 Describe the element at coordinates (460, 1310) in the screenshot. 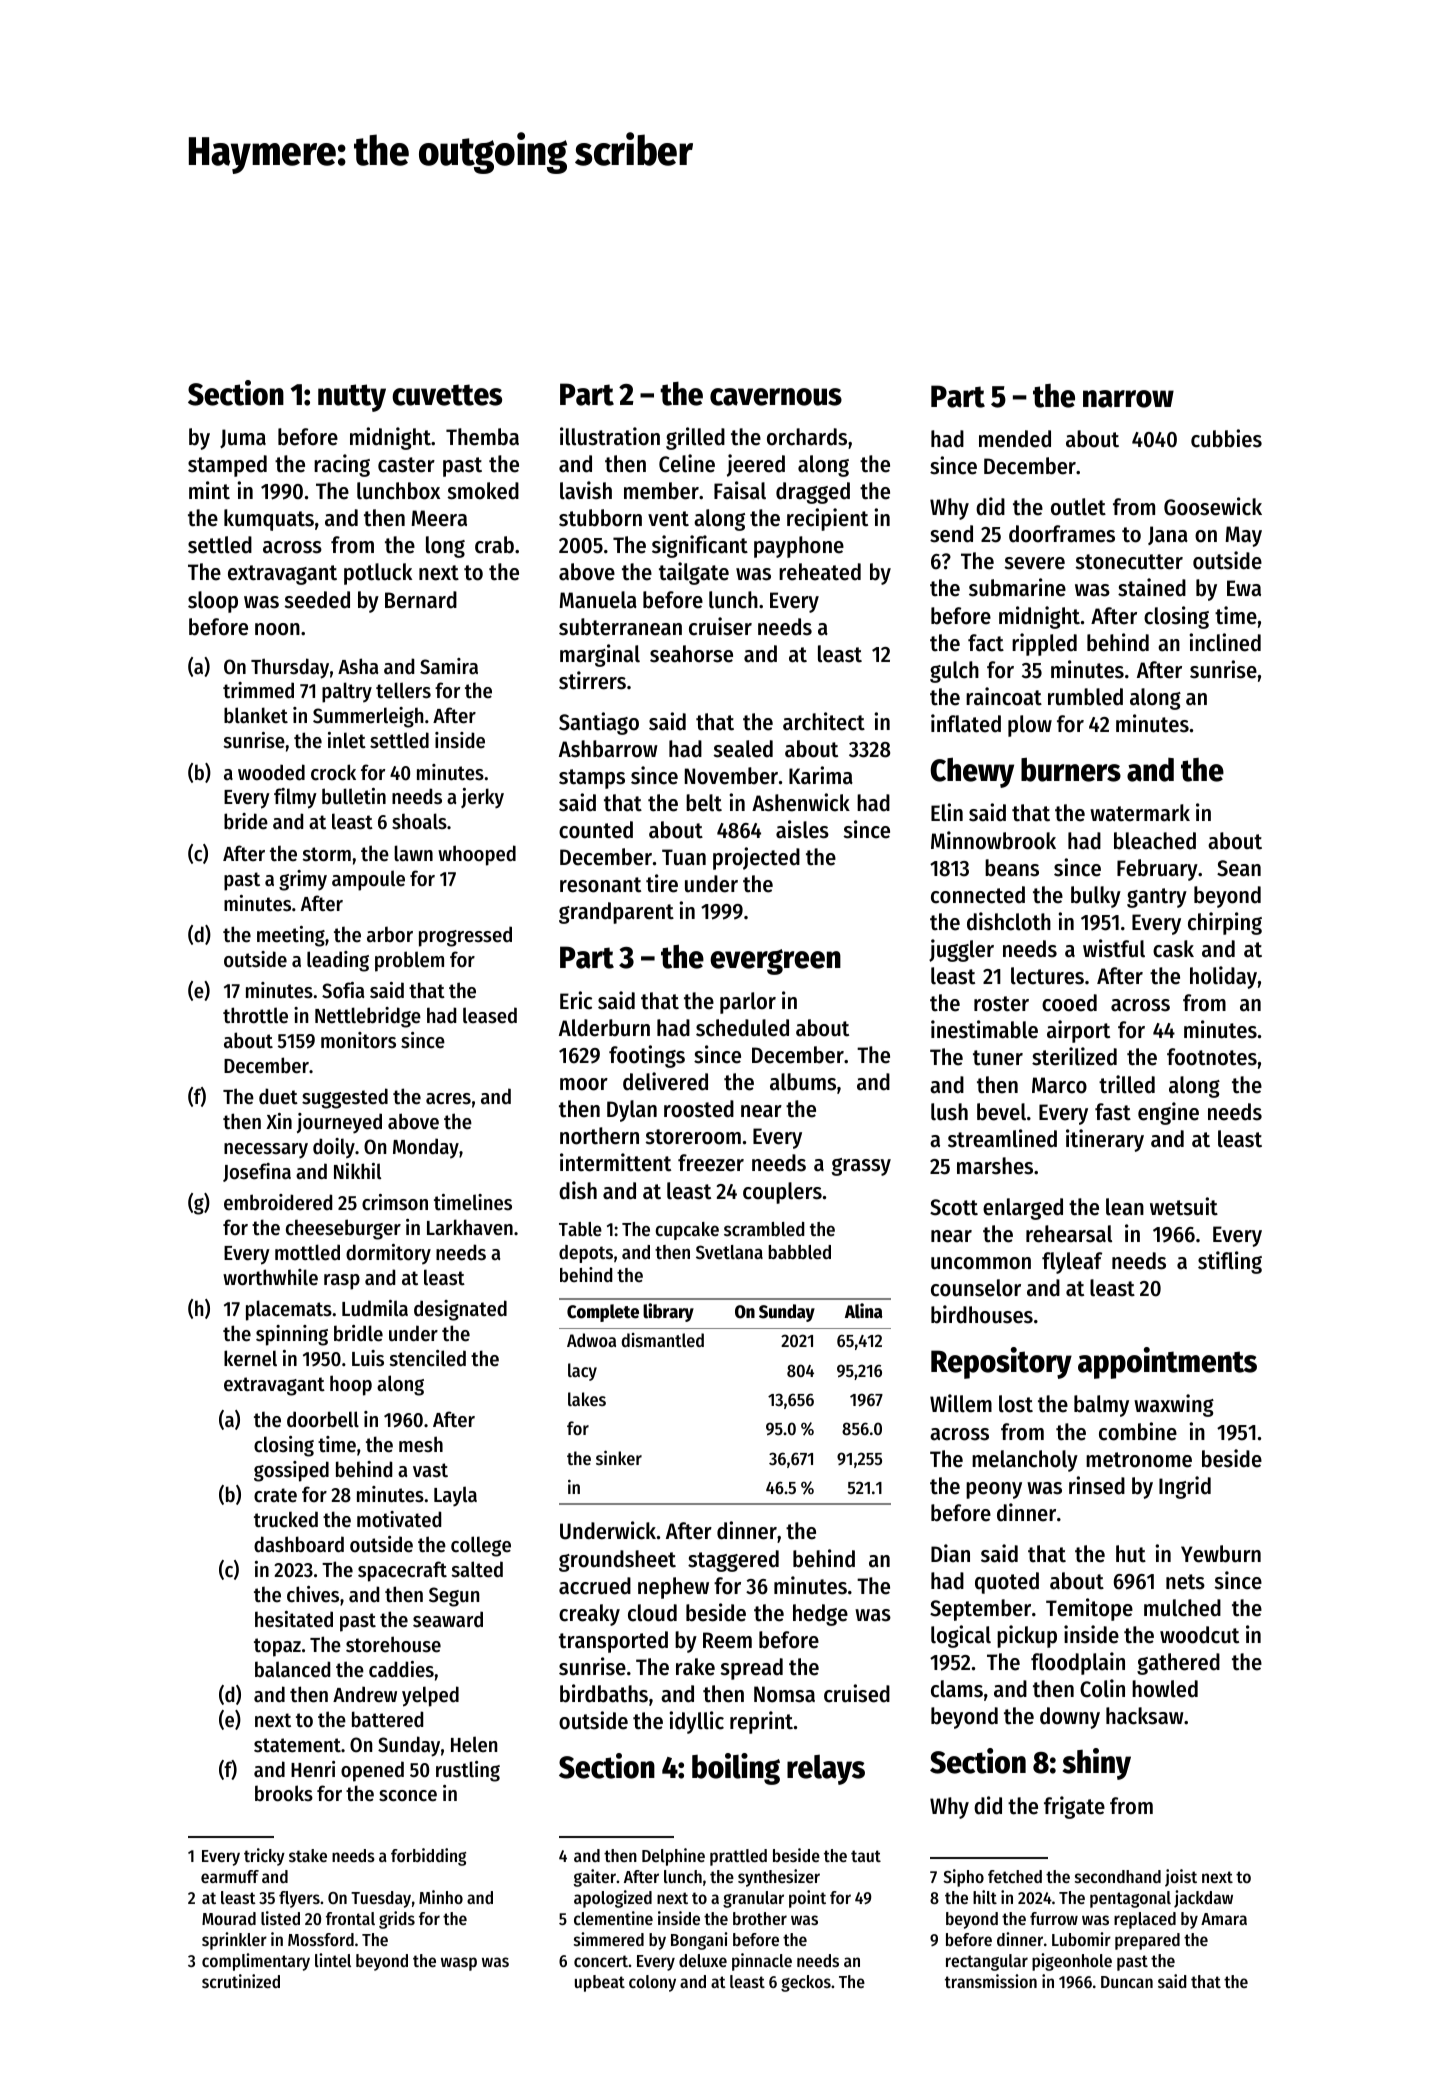

I see `designated` at that location.
